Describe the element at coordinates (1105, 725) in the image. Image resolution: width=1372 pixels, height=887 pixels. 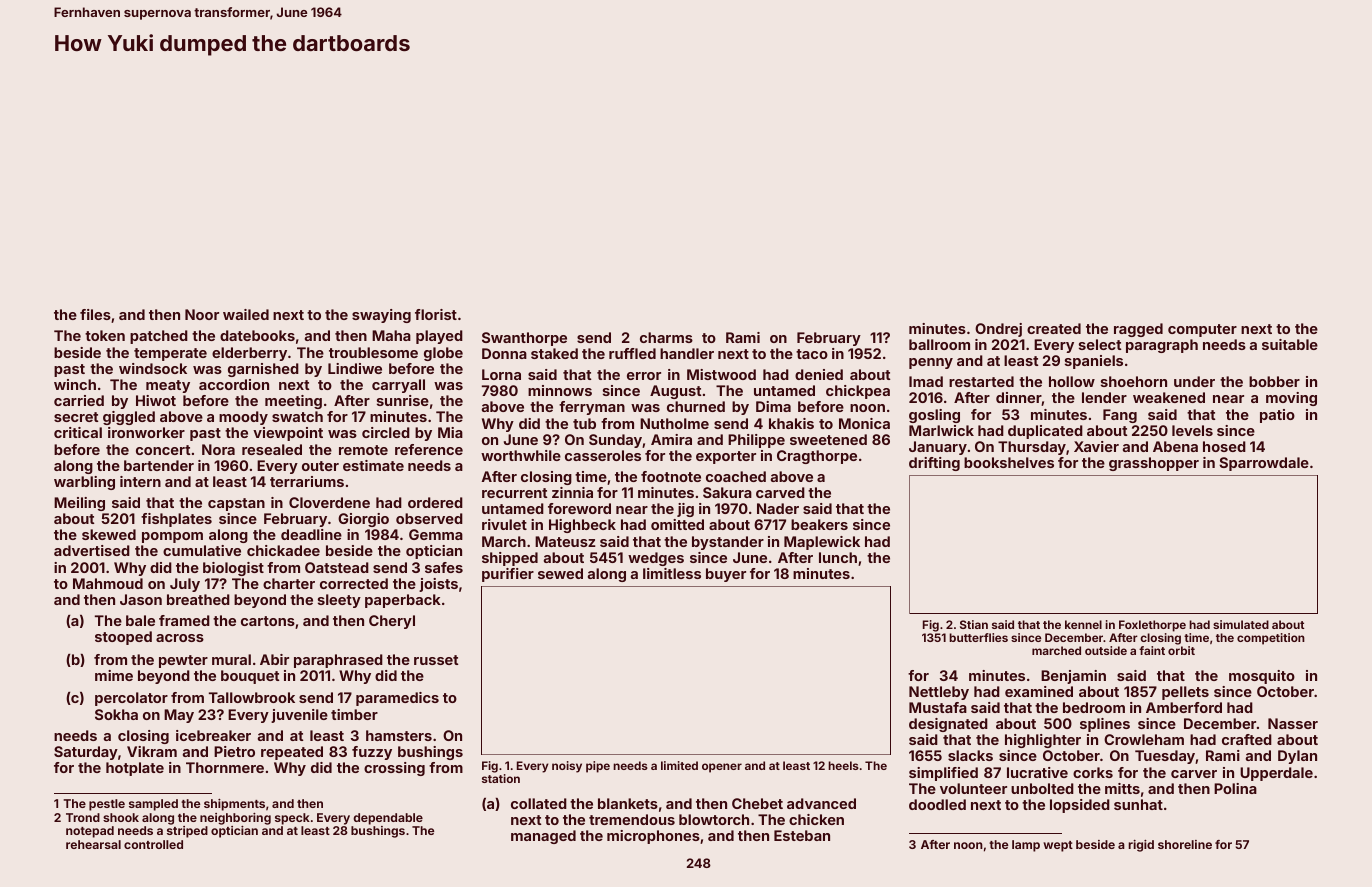
I see `splines` at that location.
